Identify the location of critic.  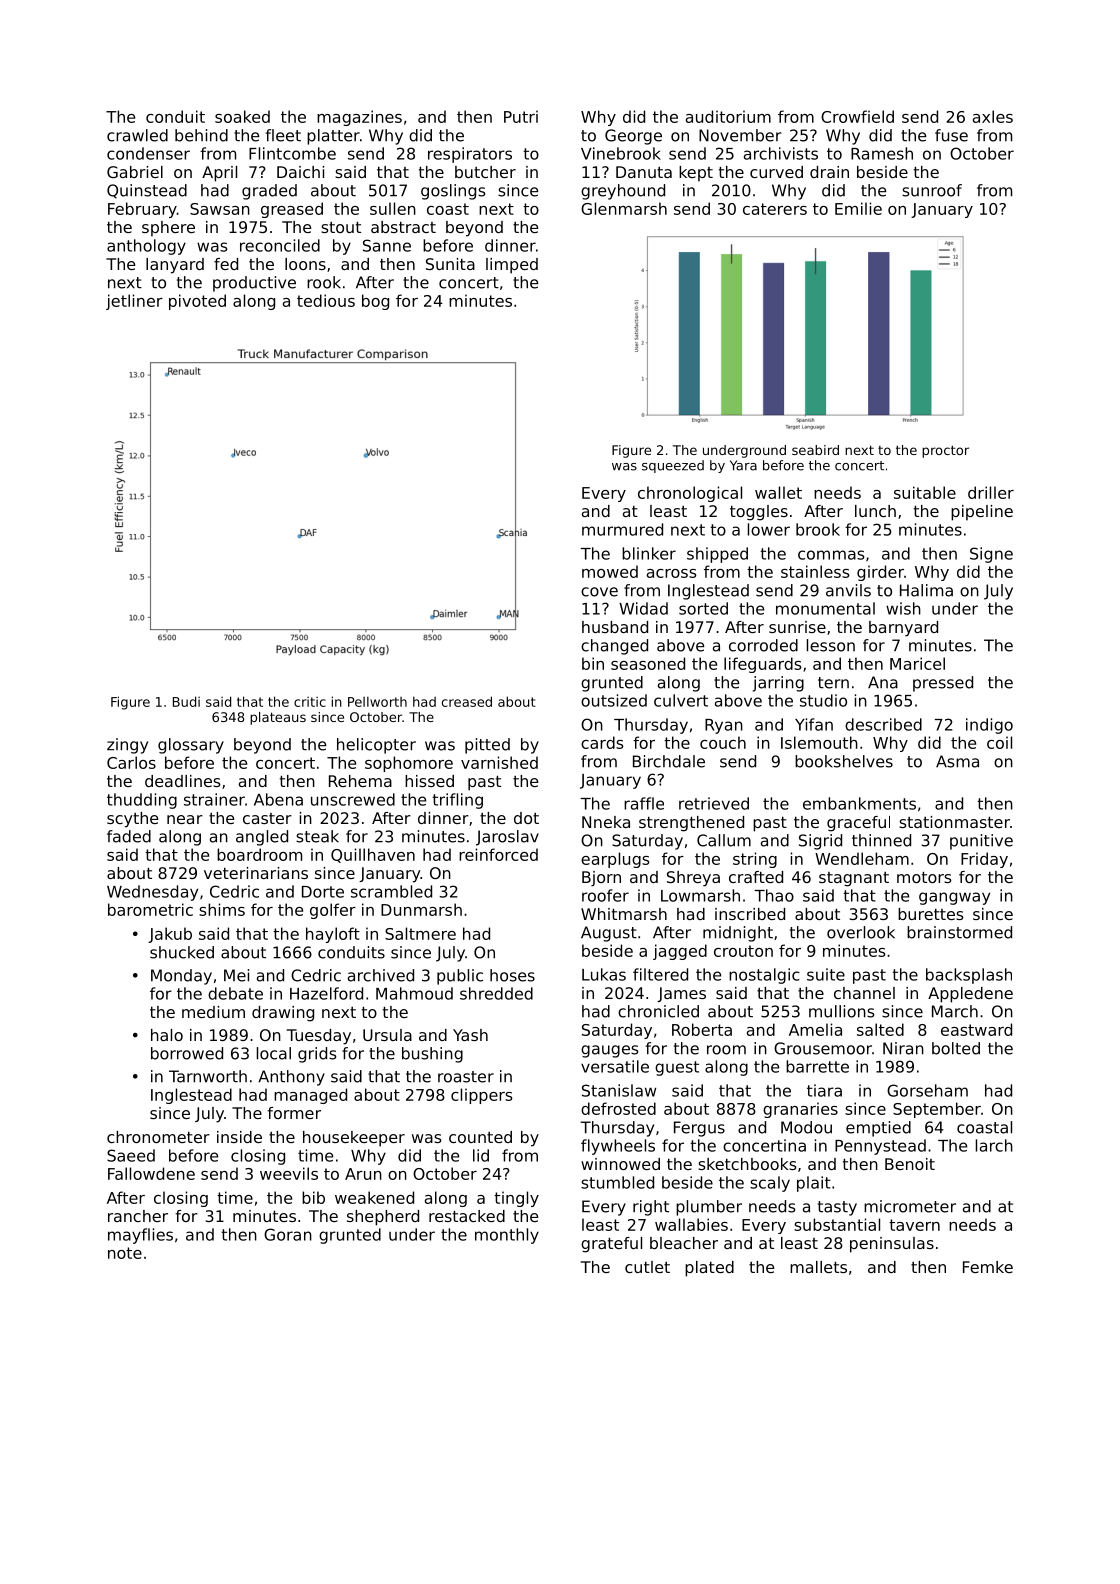
(310, 702).
